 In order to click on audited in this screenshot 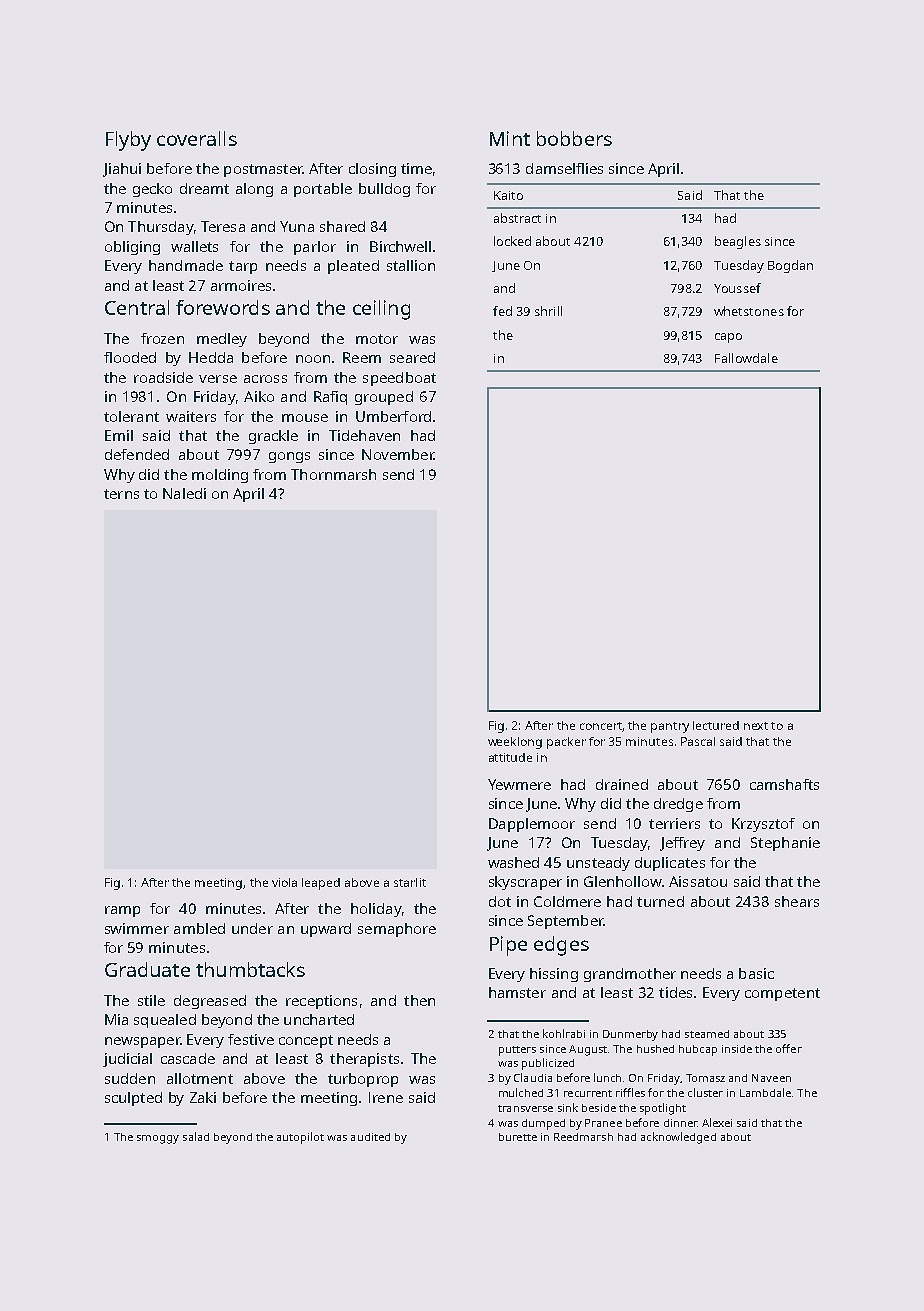, I will do `click(370, 1137)`.
